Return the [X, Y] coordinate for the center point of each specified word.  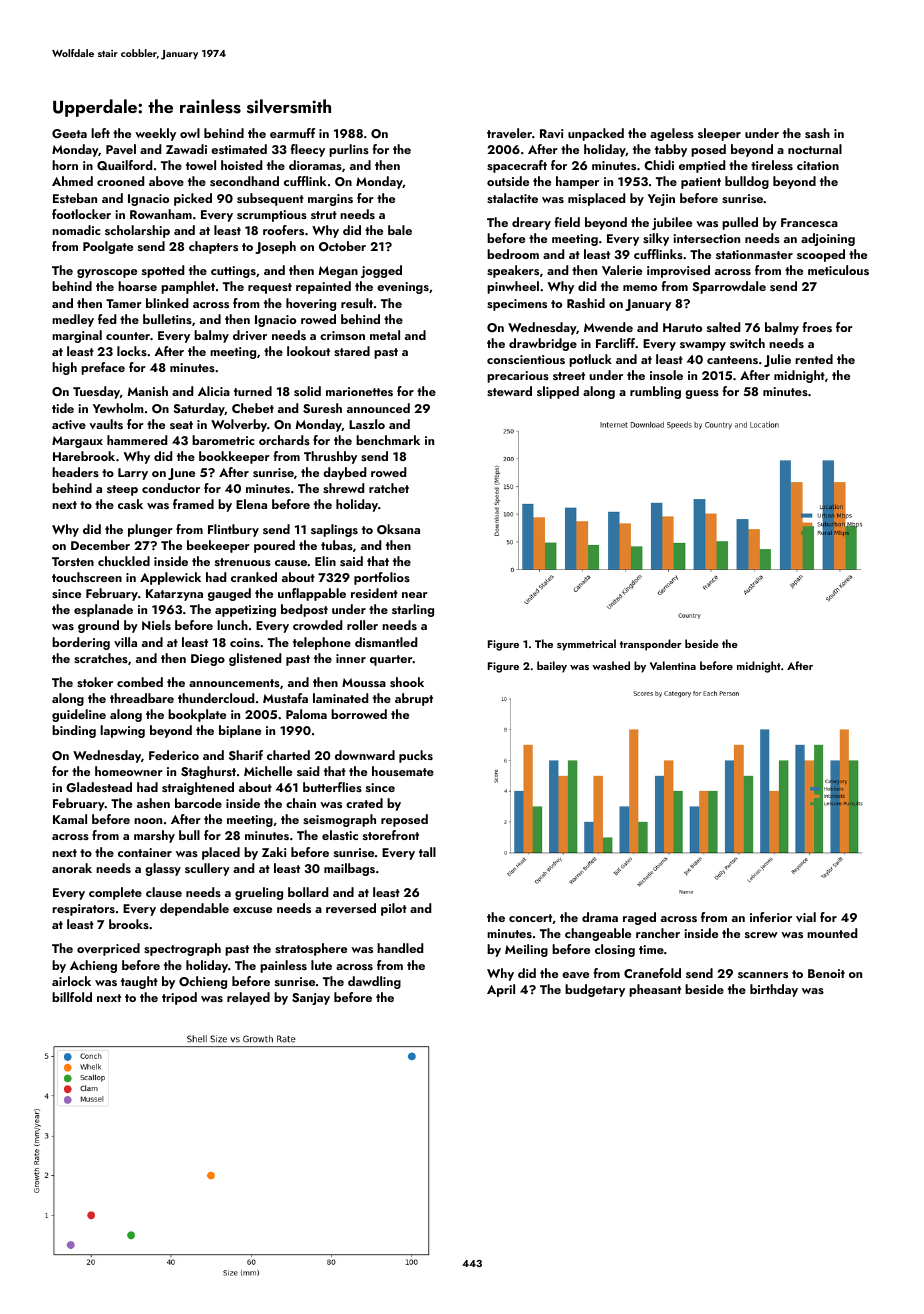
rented [814, 359]
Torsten [73, 561]
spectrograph [182, 949]
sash [817, 133]
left [100, 133]
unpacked [596, 134]
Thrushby [330, 457]
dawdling [374, 982]
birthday [774, 990]
